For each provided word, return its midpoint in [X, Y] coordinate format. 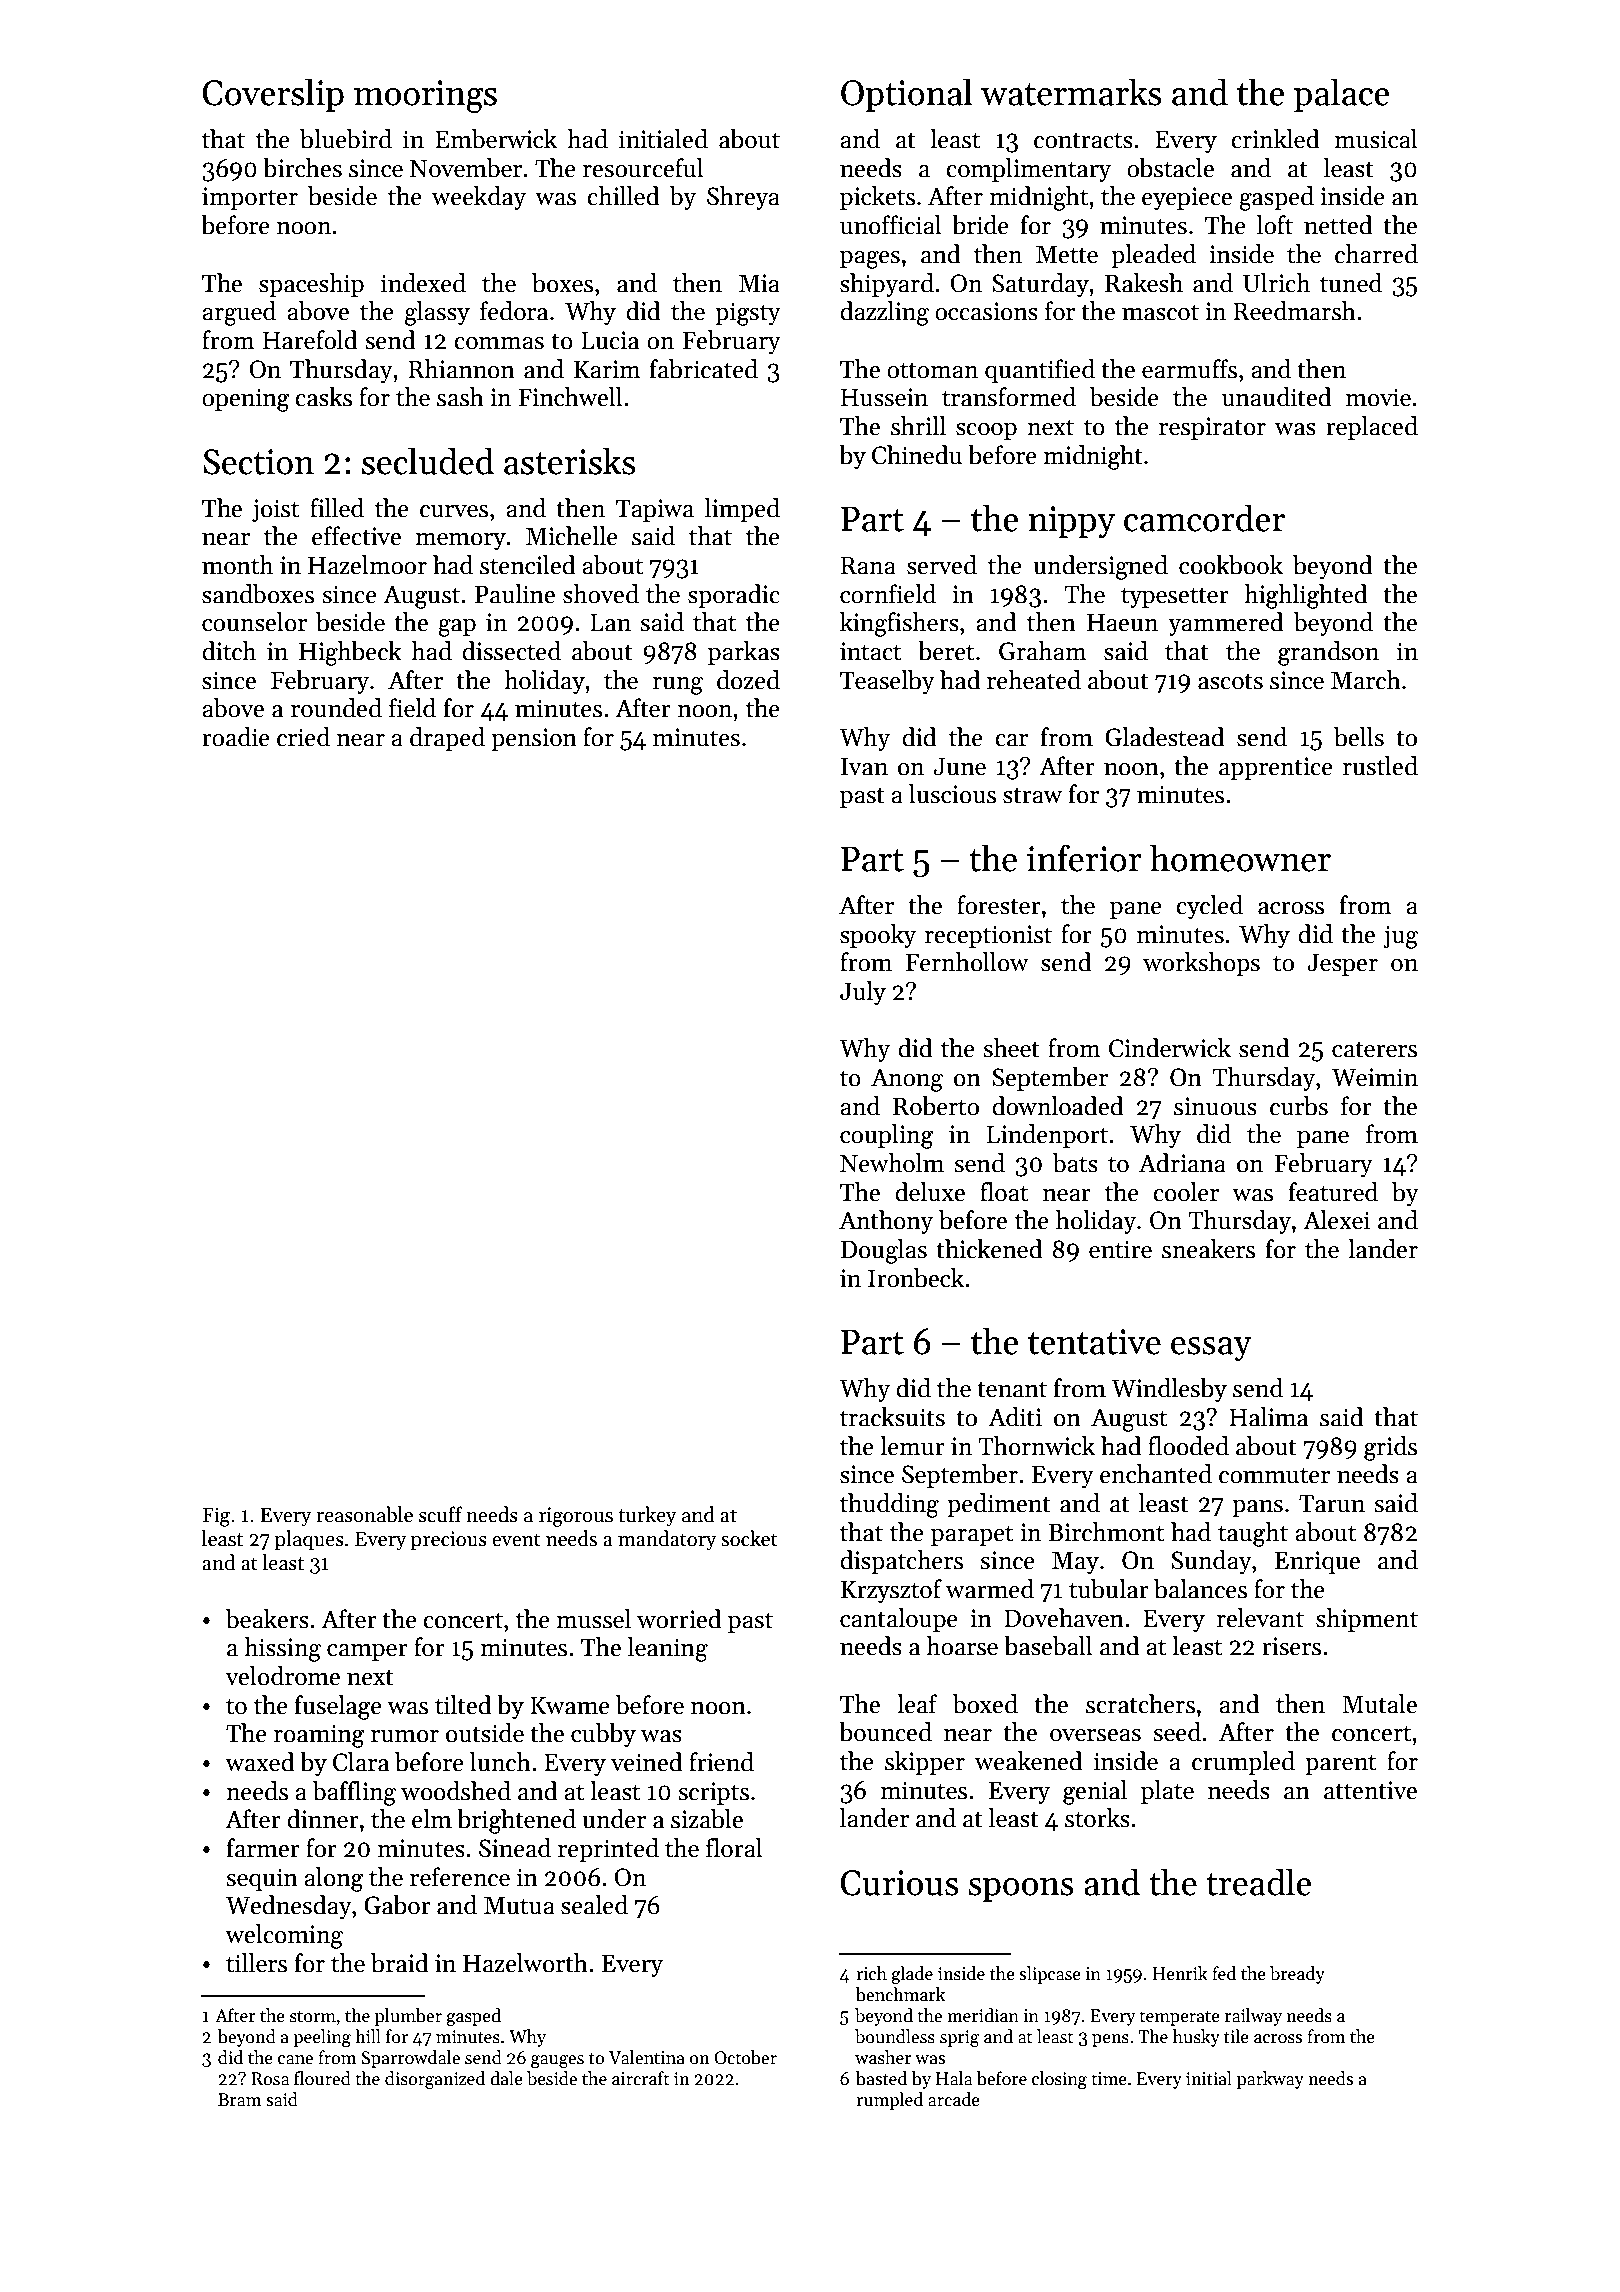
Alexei [1336, 1220]
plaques [309, 1540]
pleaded [1153, 256]
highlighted [1306, 596]
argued [239, 313]
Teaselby [887, 682]
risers [1291, 1646]
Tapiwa [655, 510]
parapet [972, 1535]
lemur [912, 1446]
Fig [216, 1517]
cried [303, 737]
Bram [239, 2100]
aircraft [640, 2078]
